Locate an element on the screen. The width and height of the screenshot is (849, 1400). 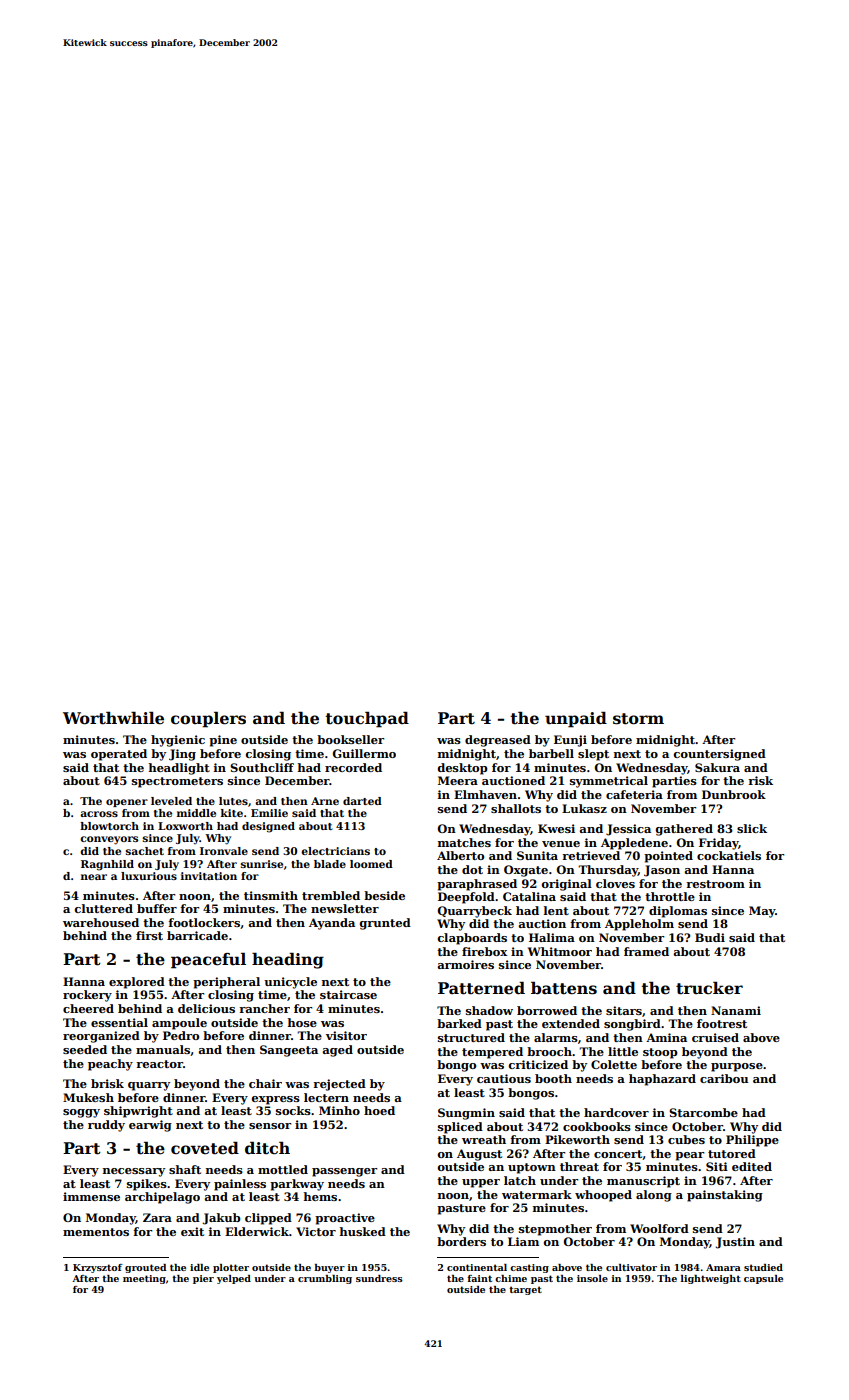
cluttered is located at coordinates (104, 908).
